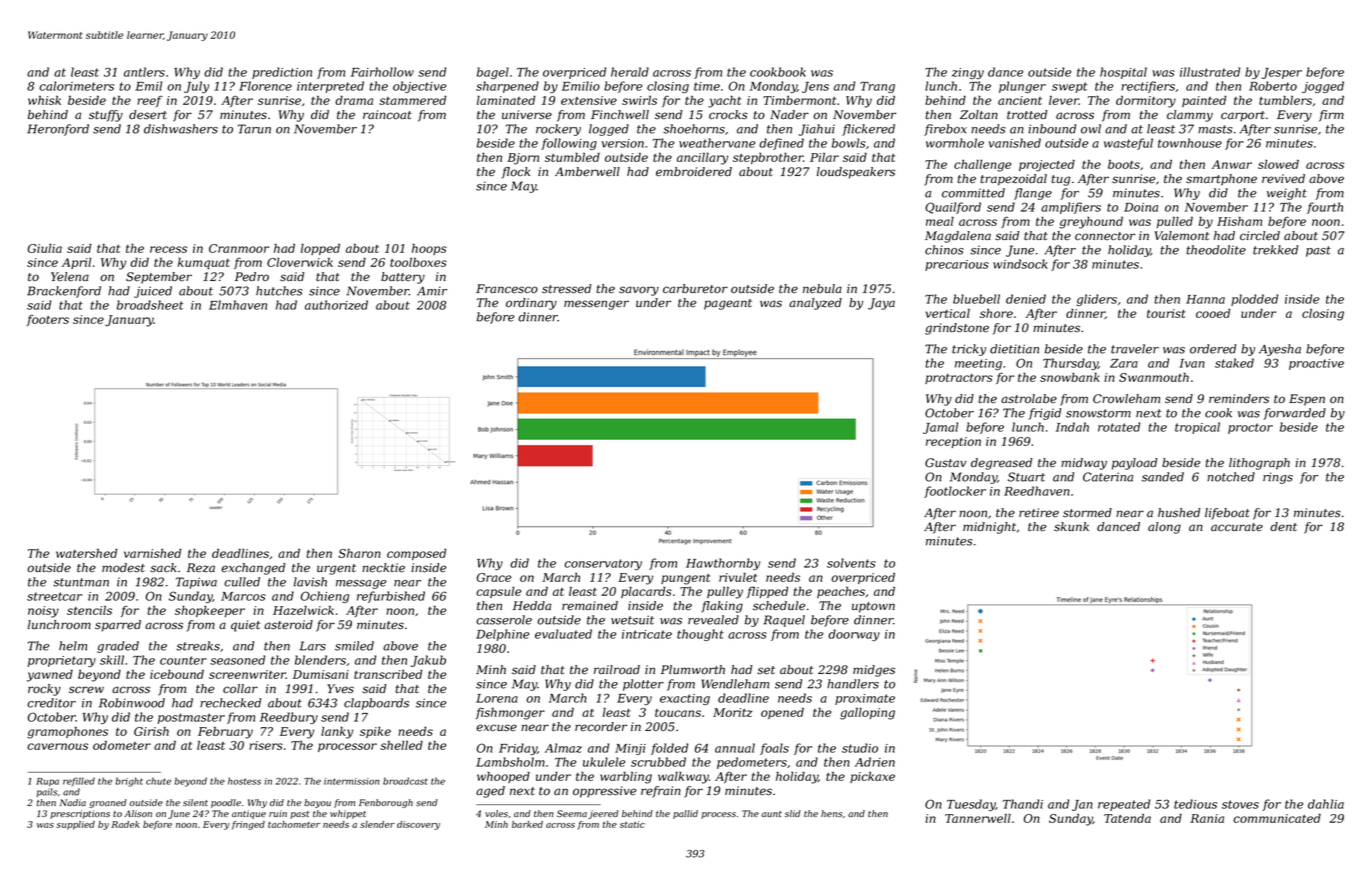  I want to click on herald, so click(630, 72).
